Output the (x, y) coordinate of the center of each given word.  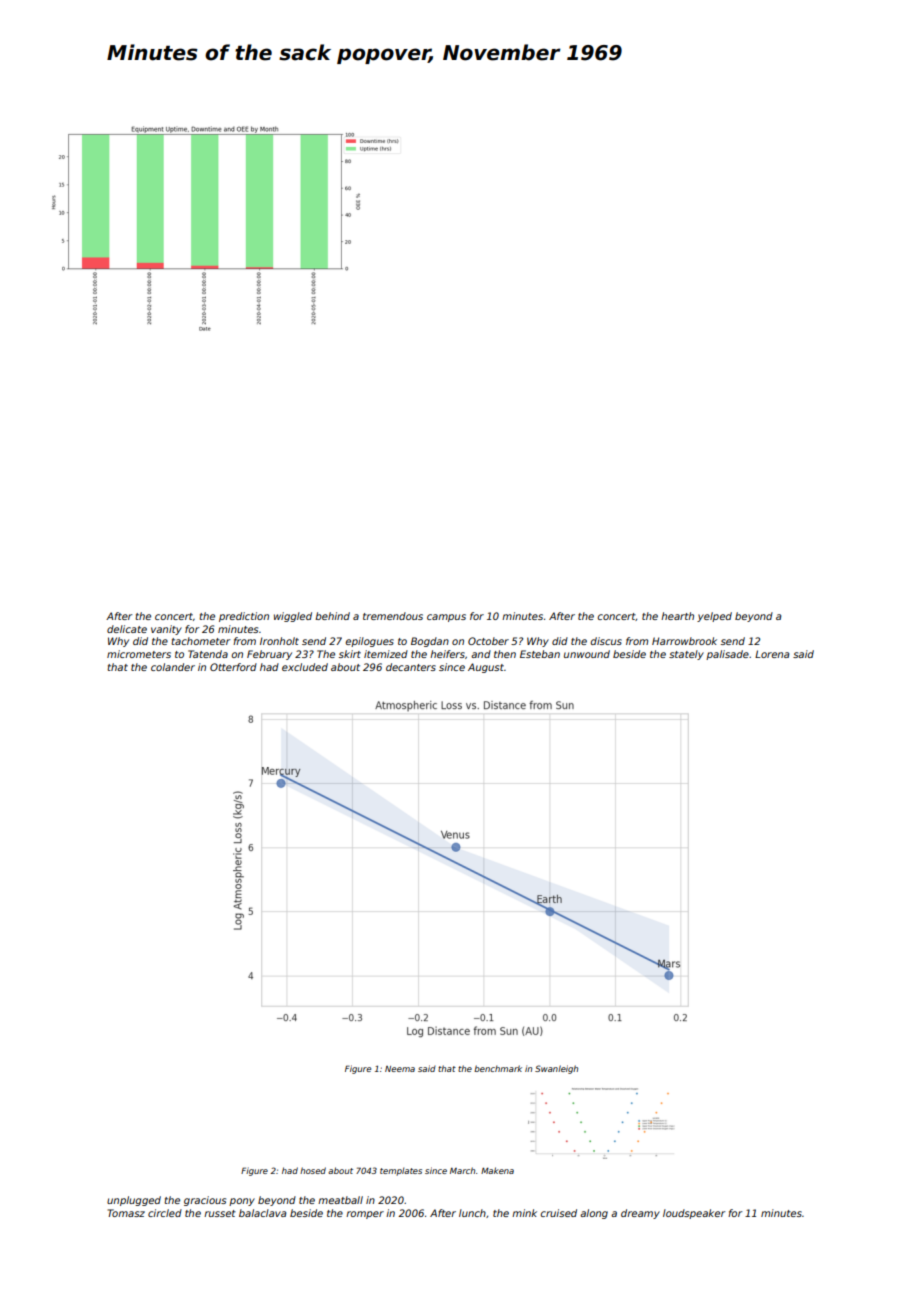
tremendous (393, 616)
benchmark (498, 1068)
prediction (244, 617)
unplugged (134, 1201)
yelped (714, 617)
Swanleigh (556, 1069)
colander (173, 667)
